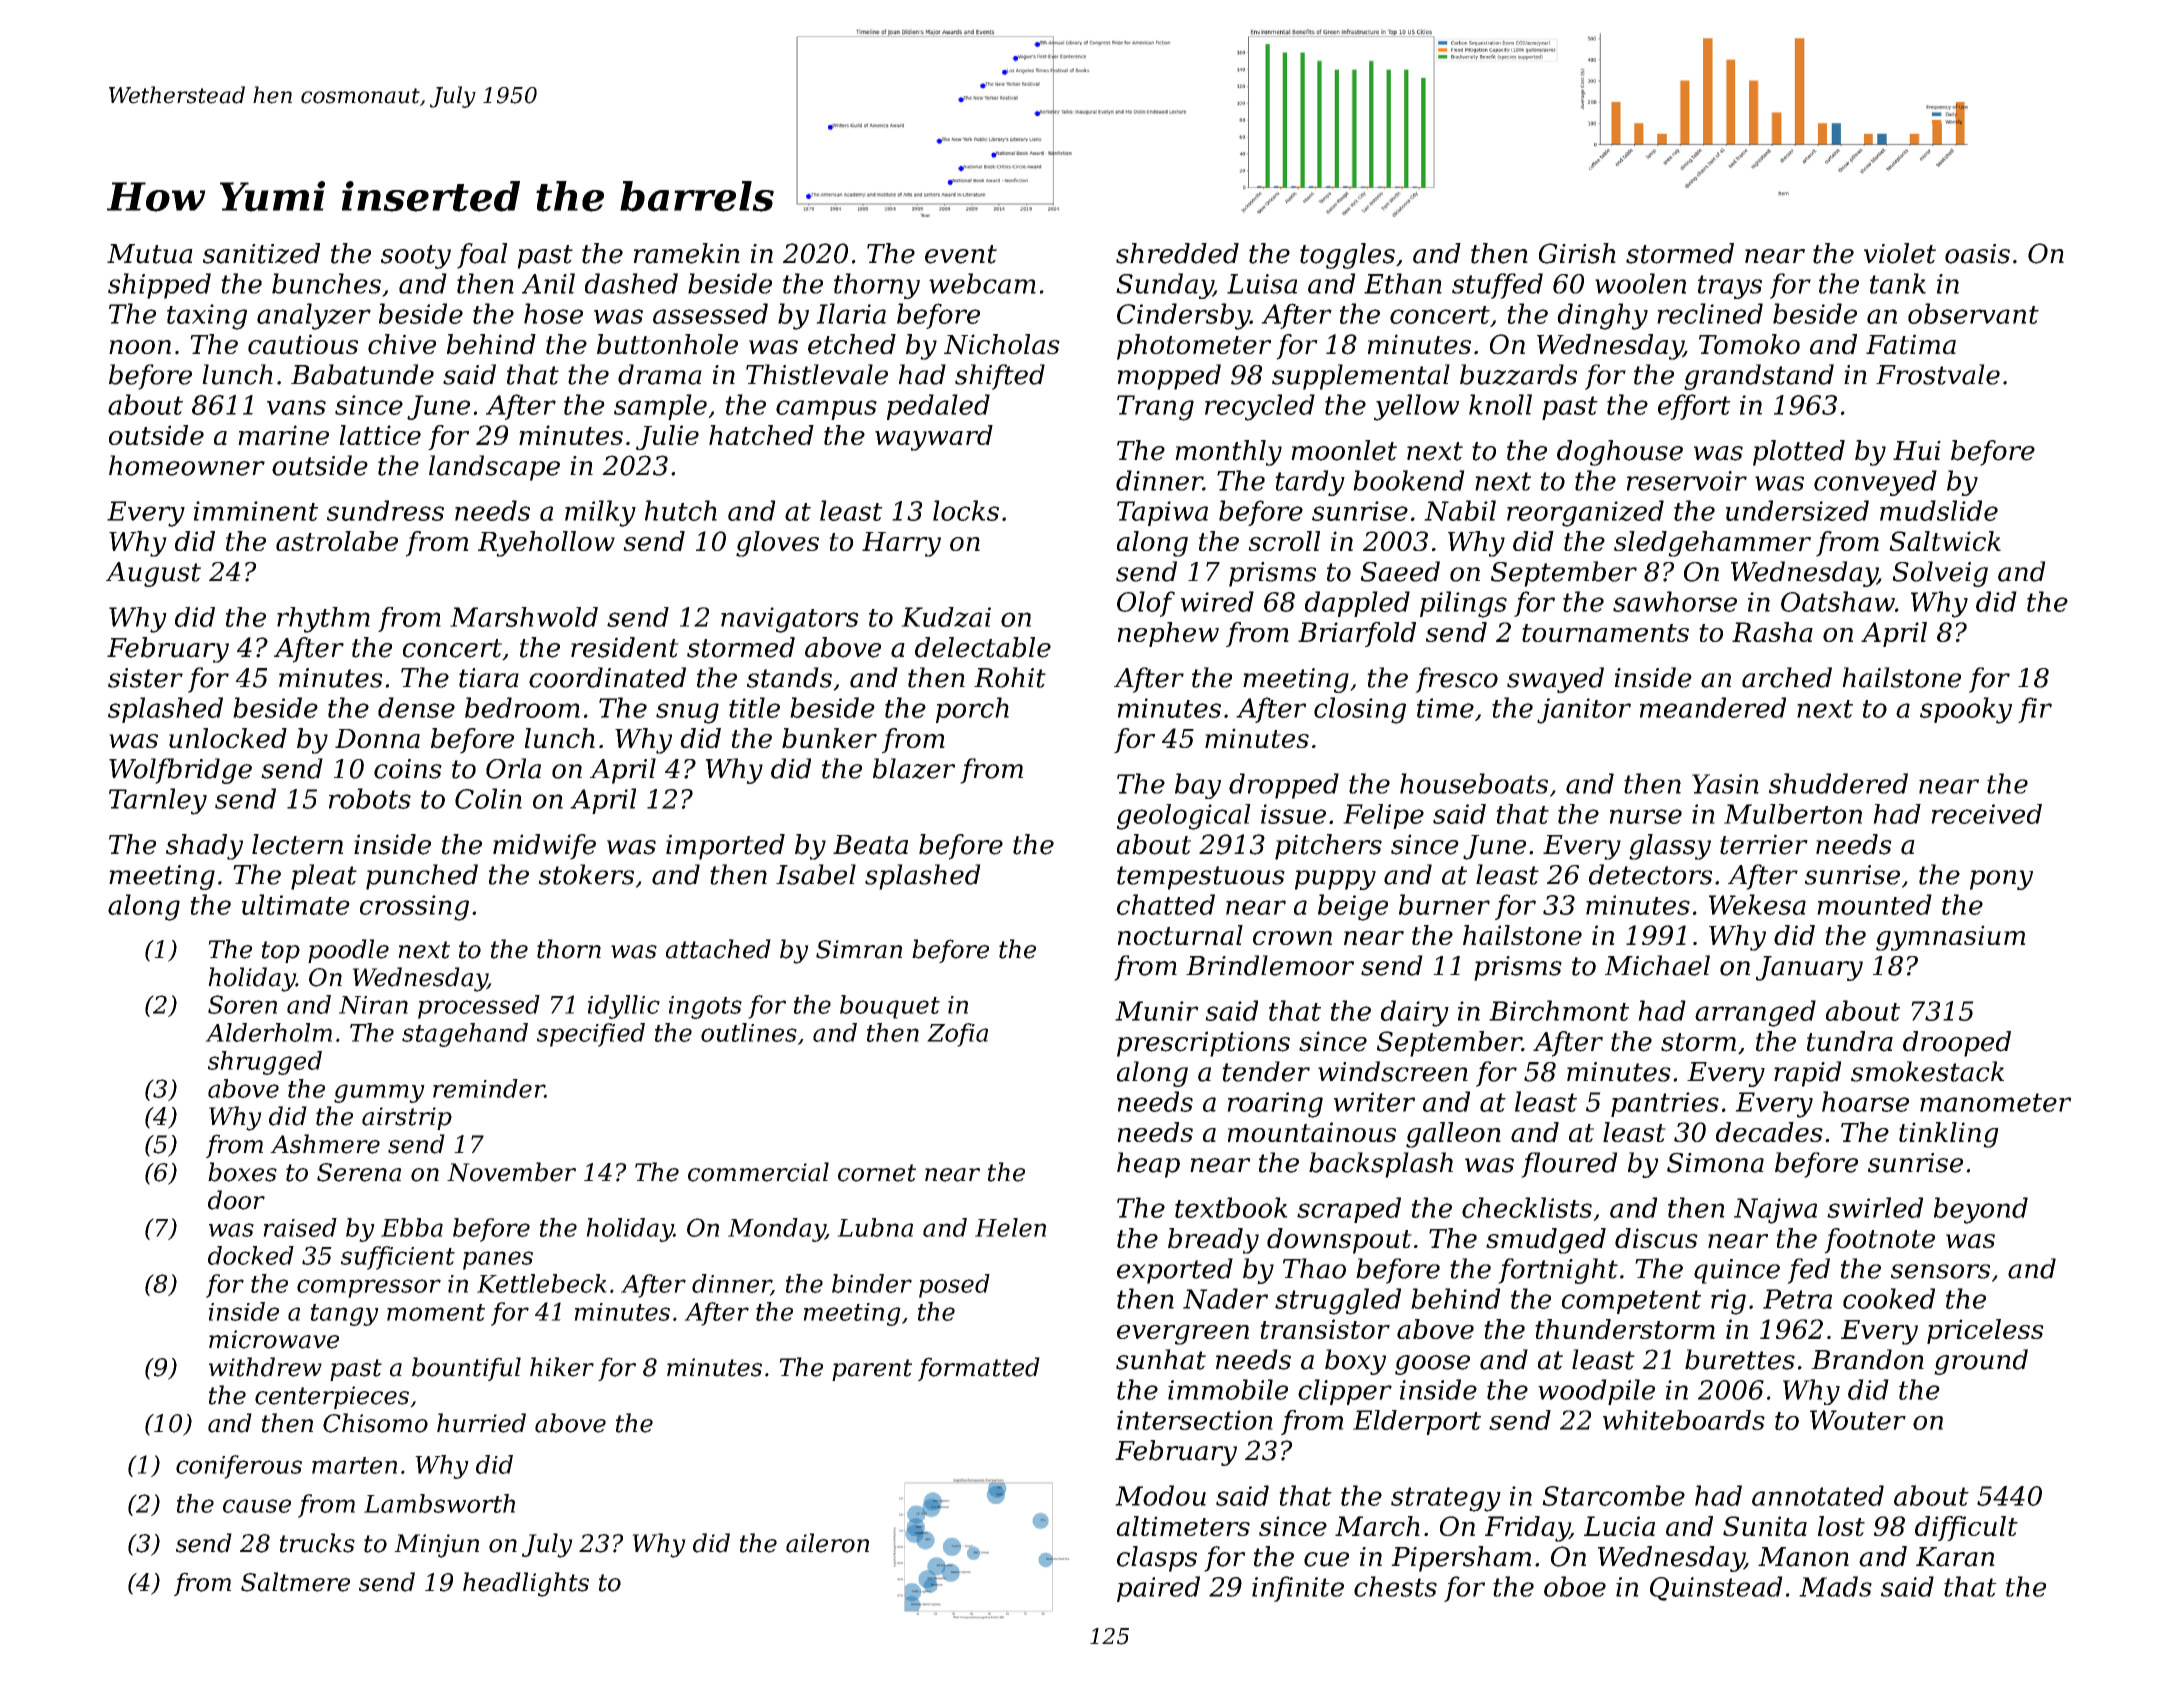 This screenshot has height=1683, width=2178. Describe the element at coordinates (1995, 1102) in the screenshot. I see `manometer` at that location.
